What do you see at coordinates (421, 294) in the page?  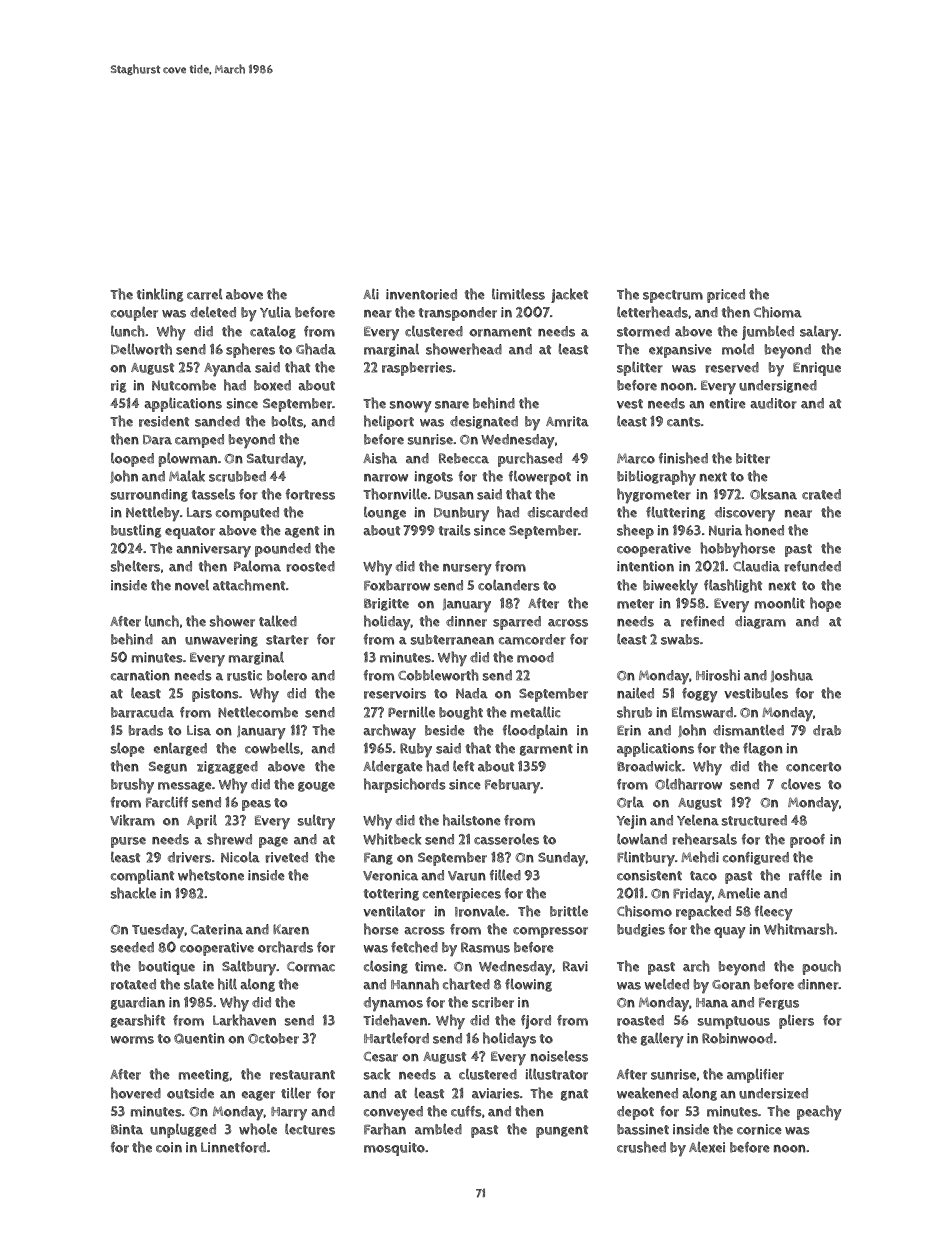 I see `inventoried` at bounding box center [421, 294].
